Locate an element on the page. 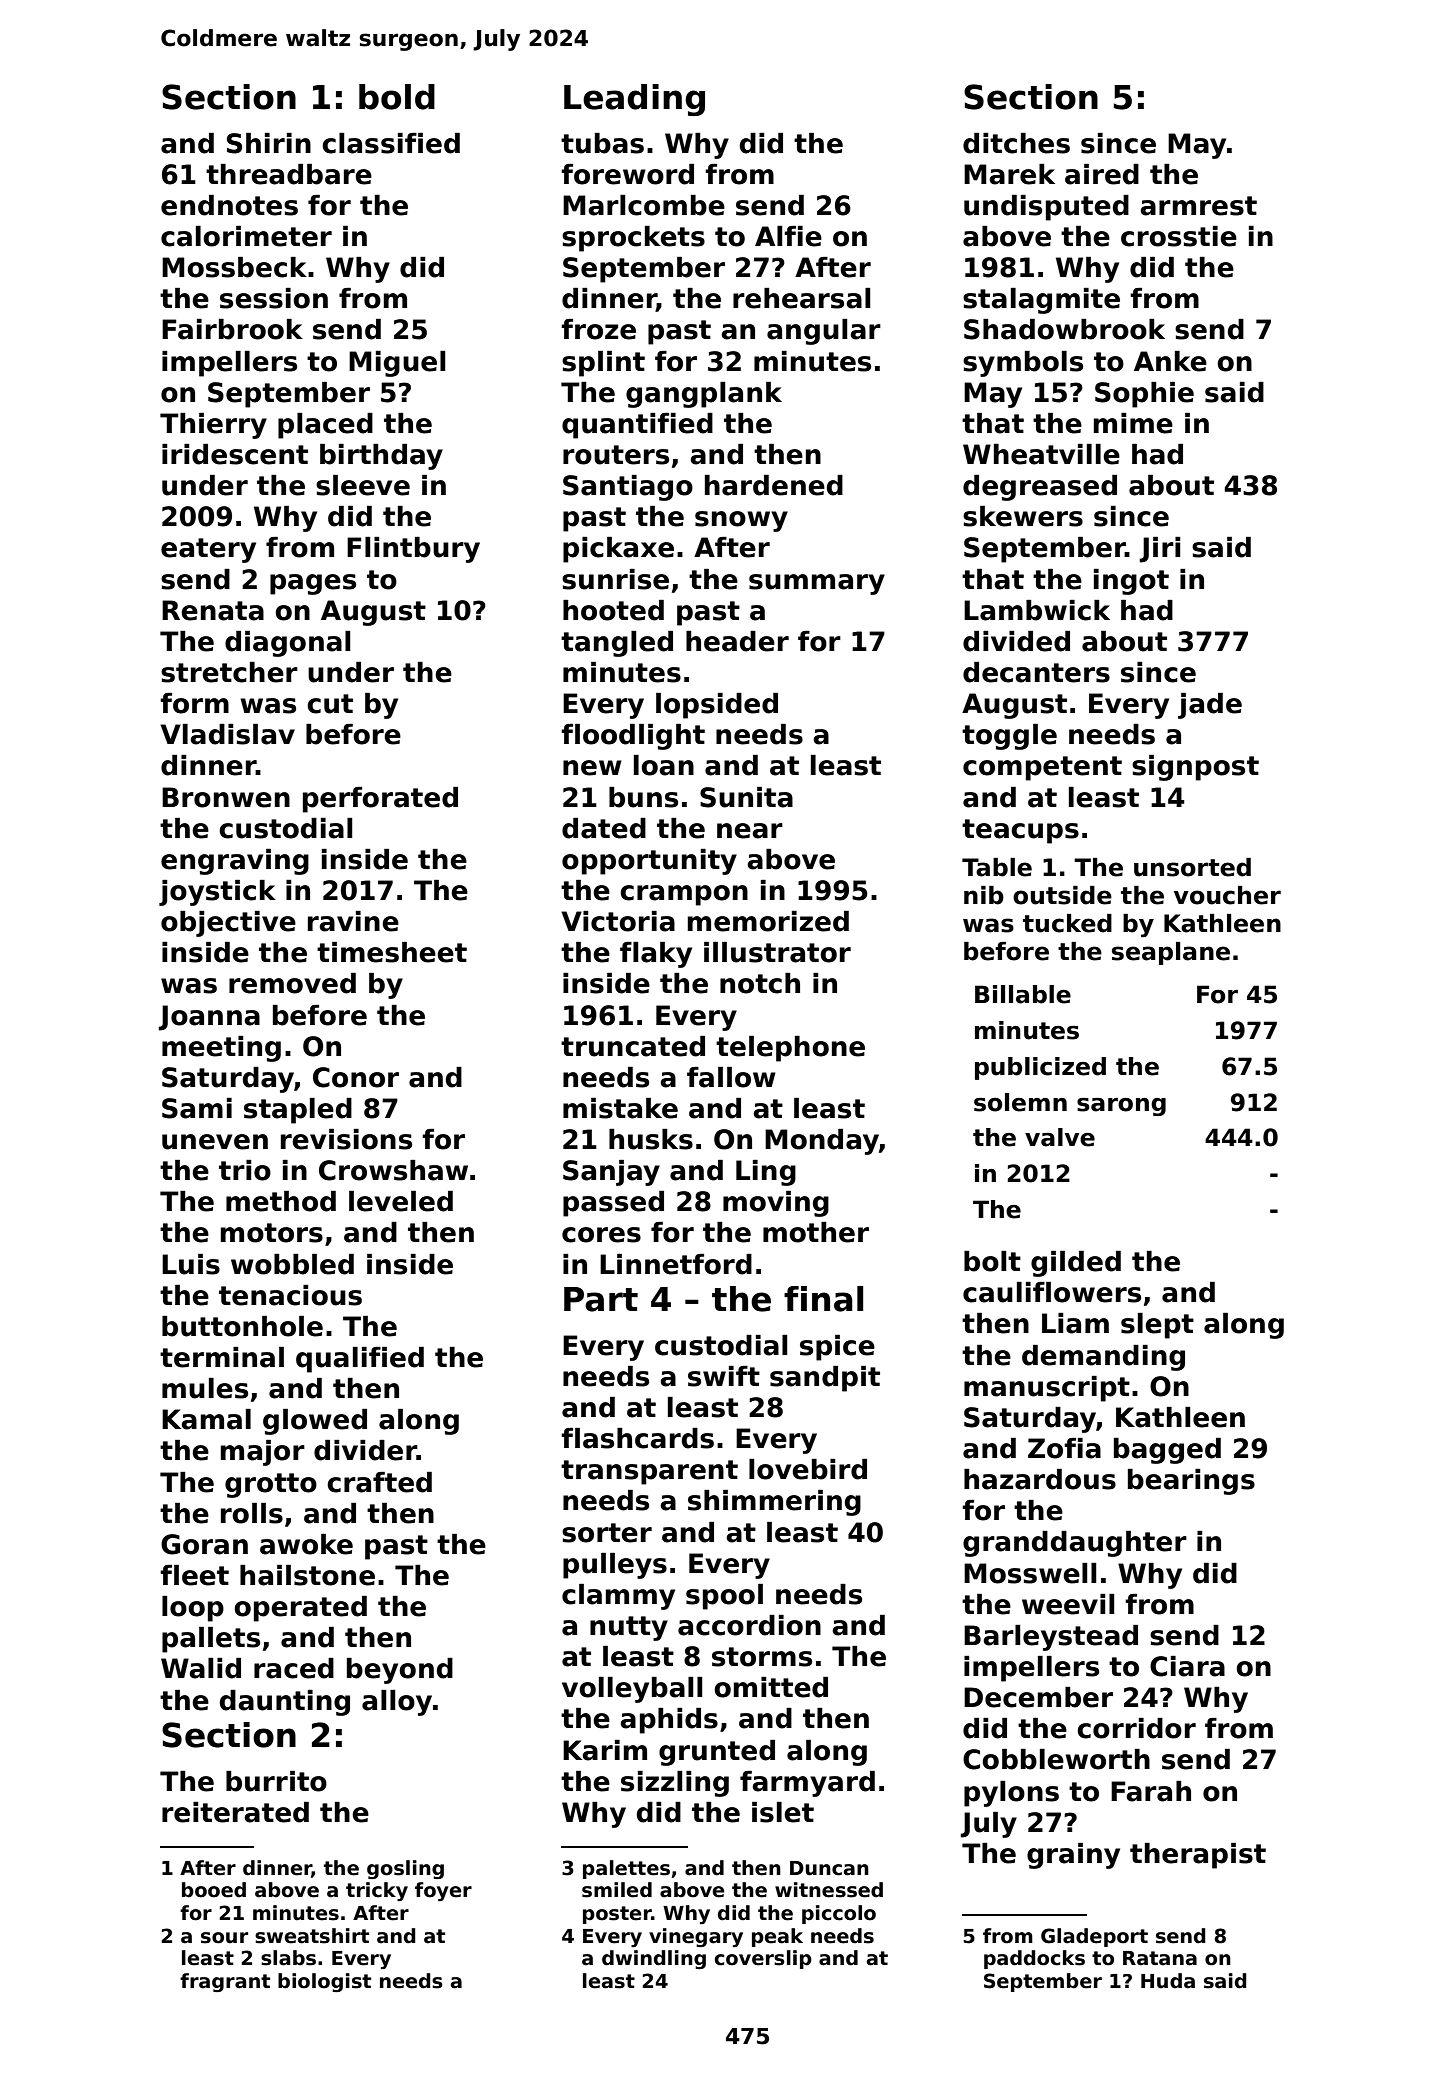 This image has width=1450, height=2100. jade is located at coordinates (1210, 706).
